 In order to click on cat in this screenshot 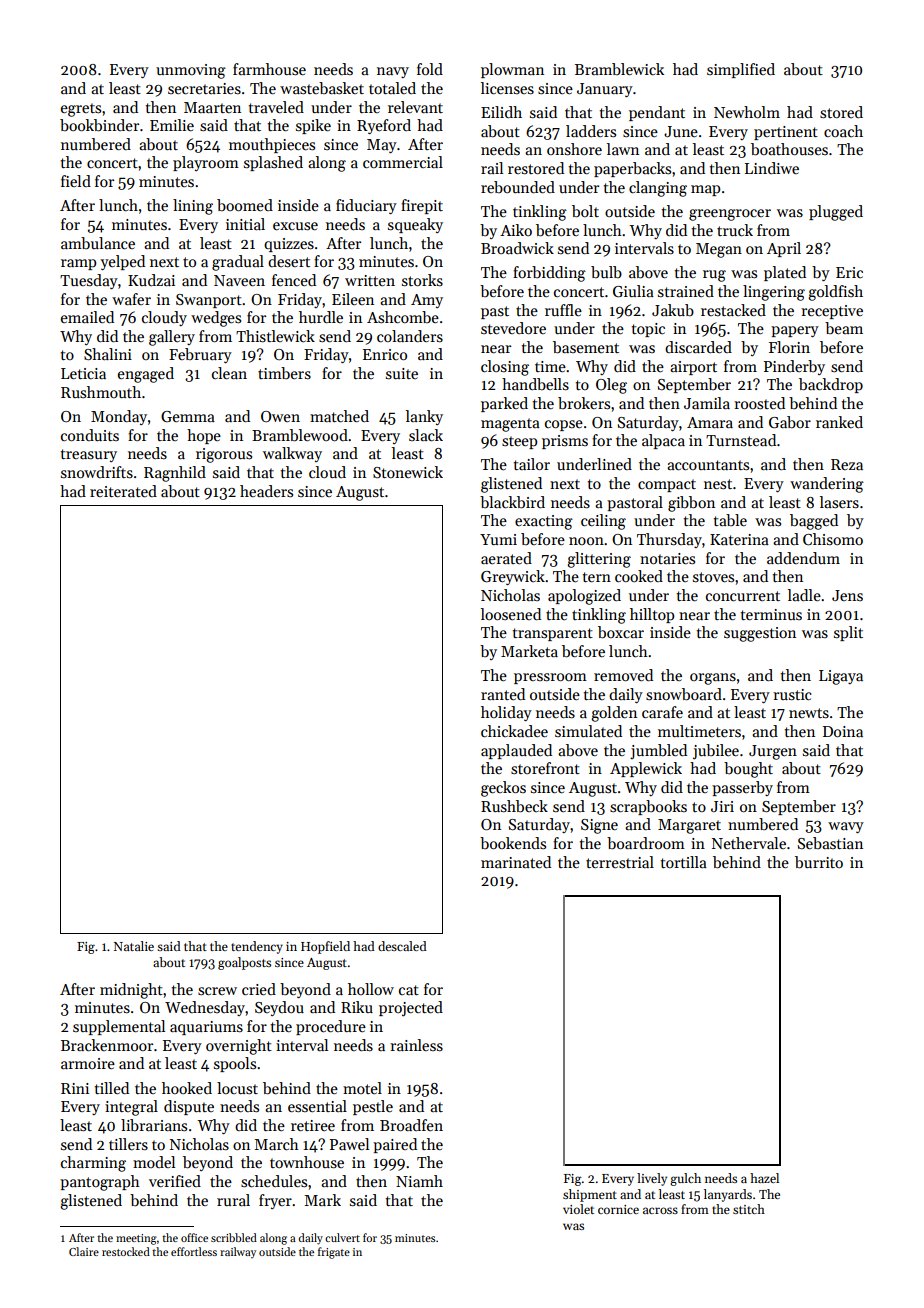, I will do `click(409, 990)`.
